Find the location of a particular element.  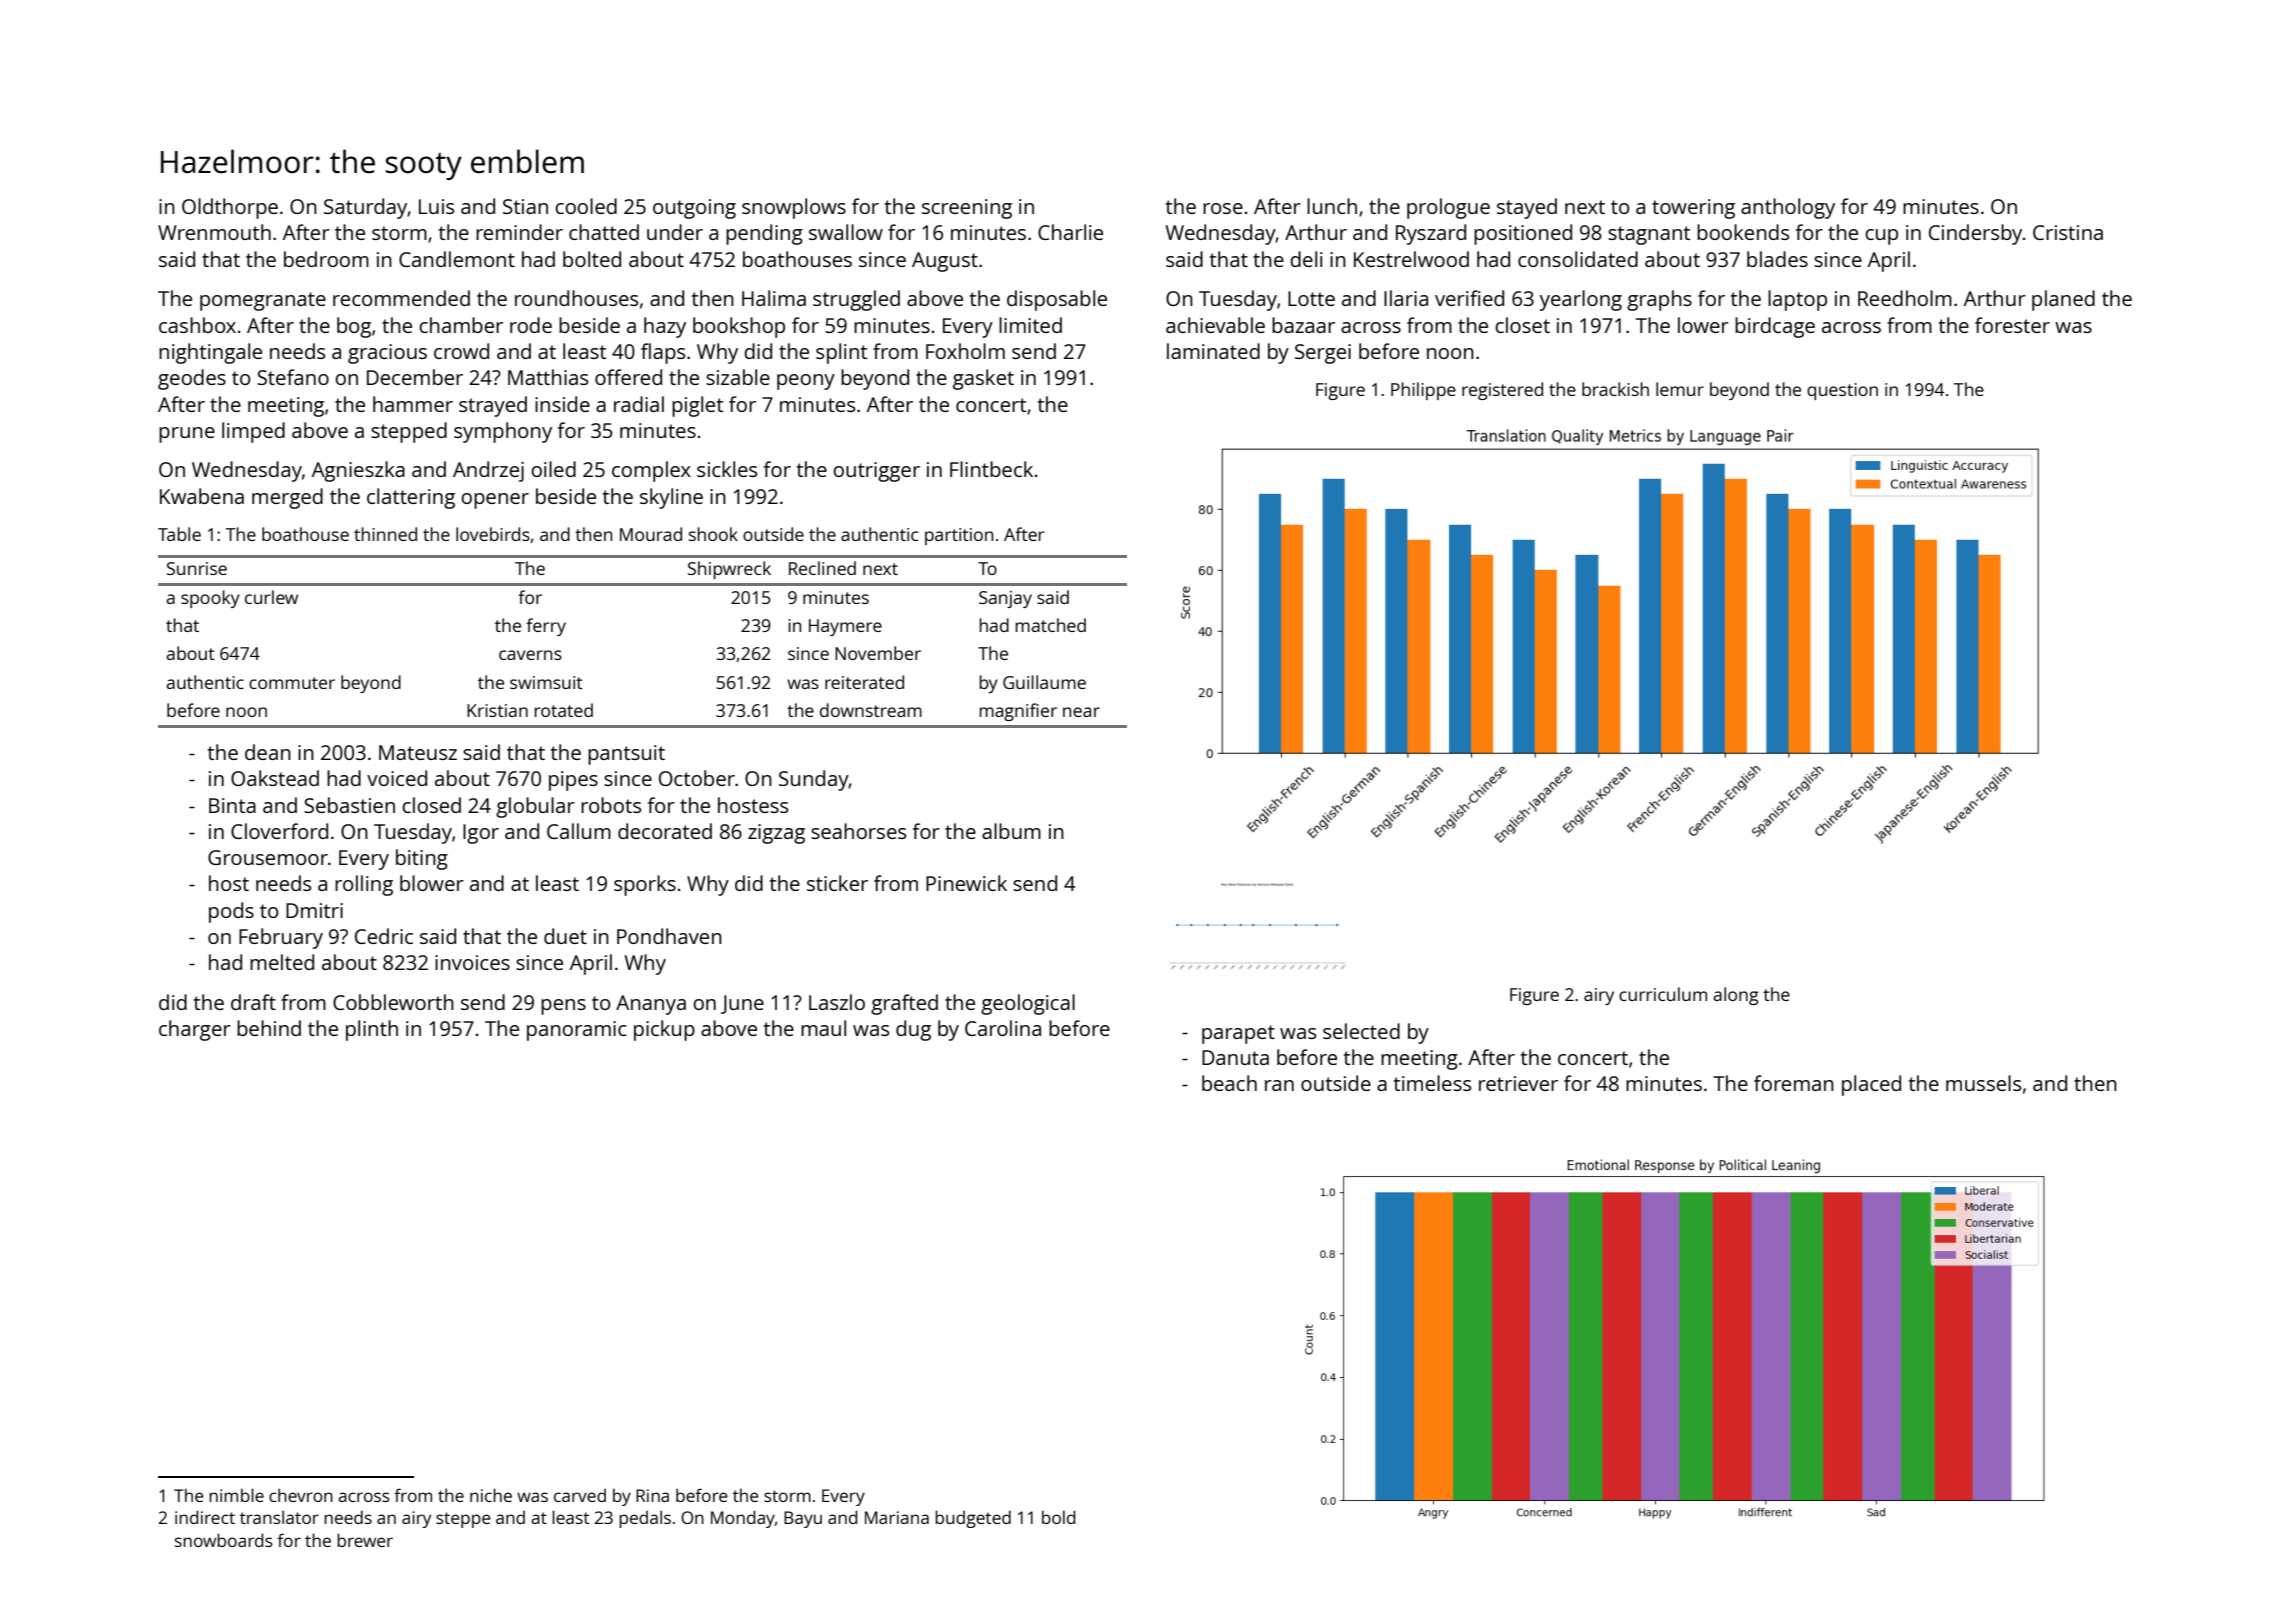

partition is located at coordinates (959, 536).
